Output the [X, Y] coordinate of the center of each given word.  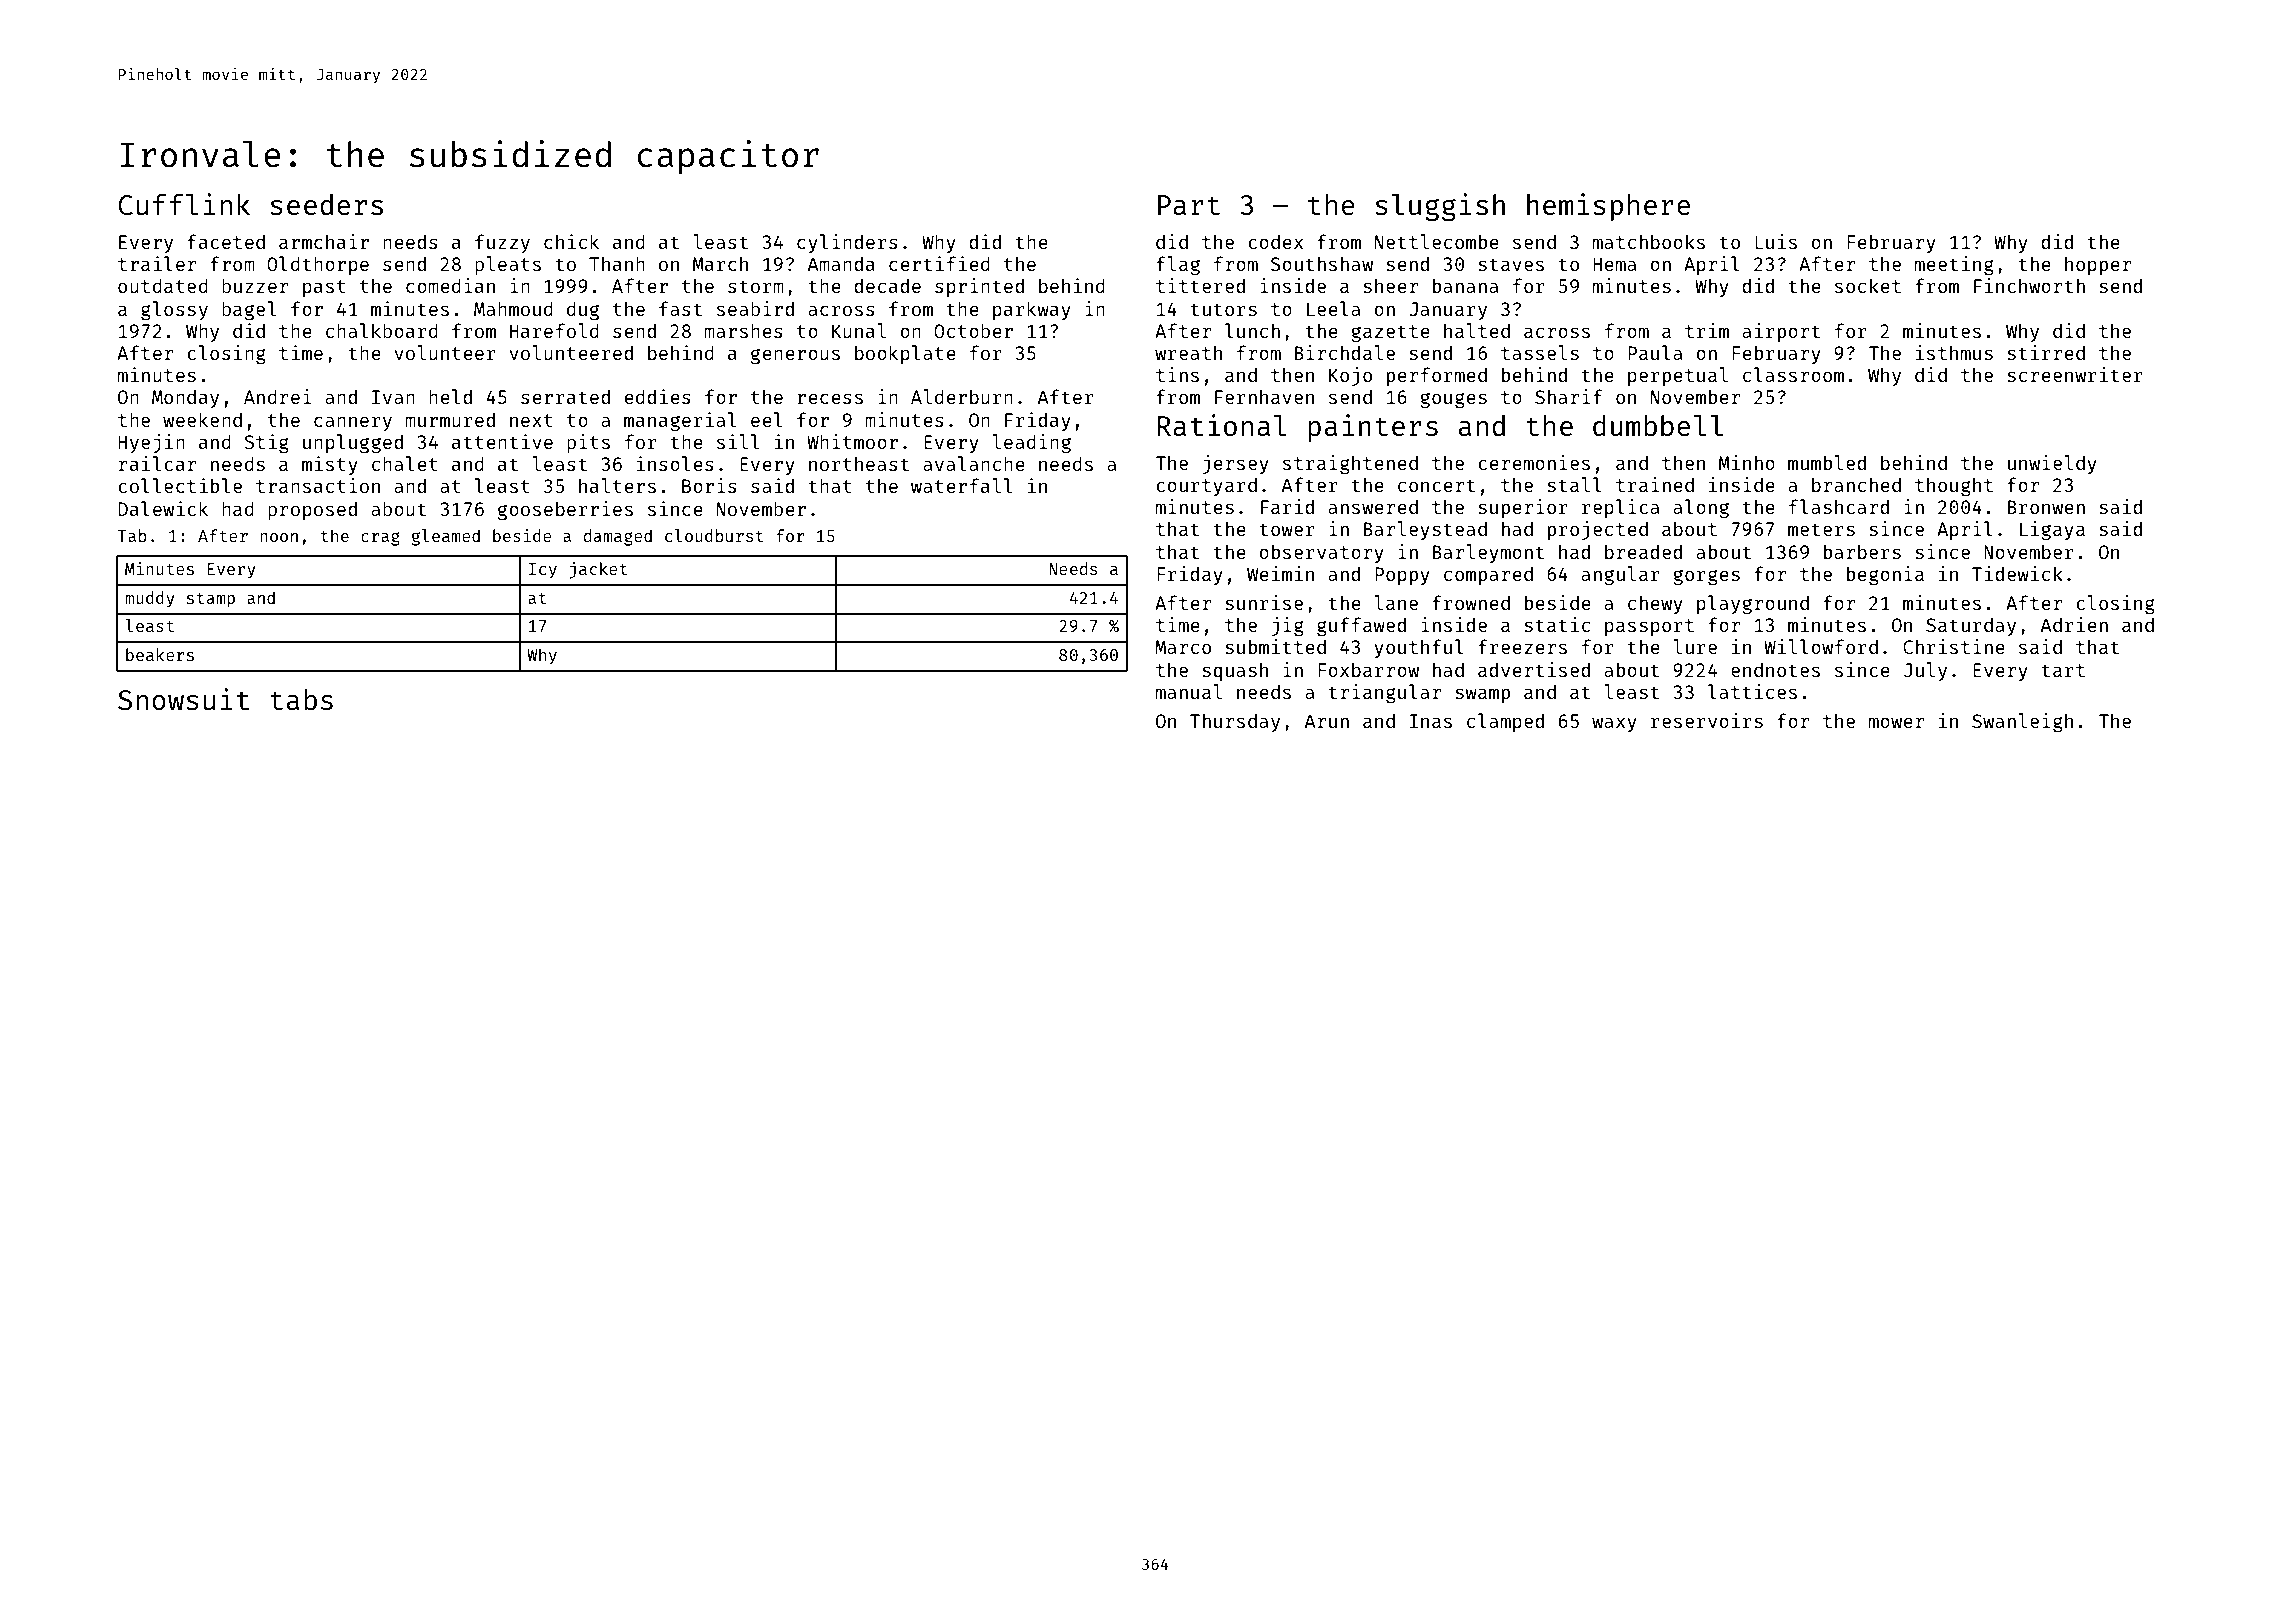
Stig [266, 443]
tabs [301, 699]
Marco [1183, 647]
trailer [157, 263]
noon [279, 537]
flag [1178, 265]
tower [1287, 529]
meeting [1954, 265]
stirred [2046, 352]
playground [1753, 604]
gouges [1453, 400]
